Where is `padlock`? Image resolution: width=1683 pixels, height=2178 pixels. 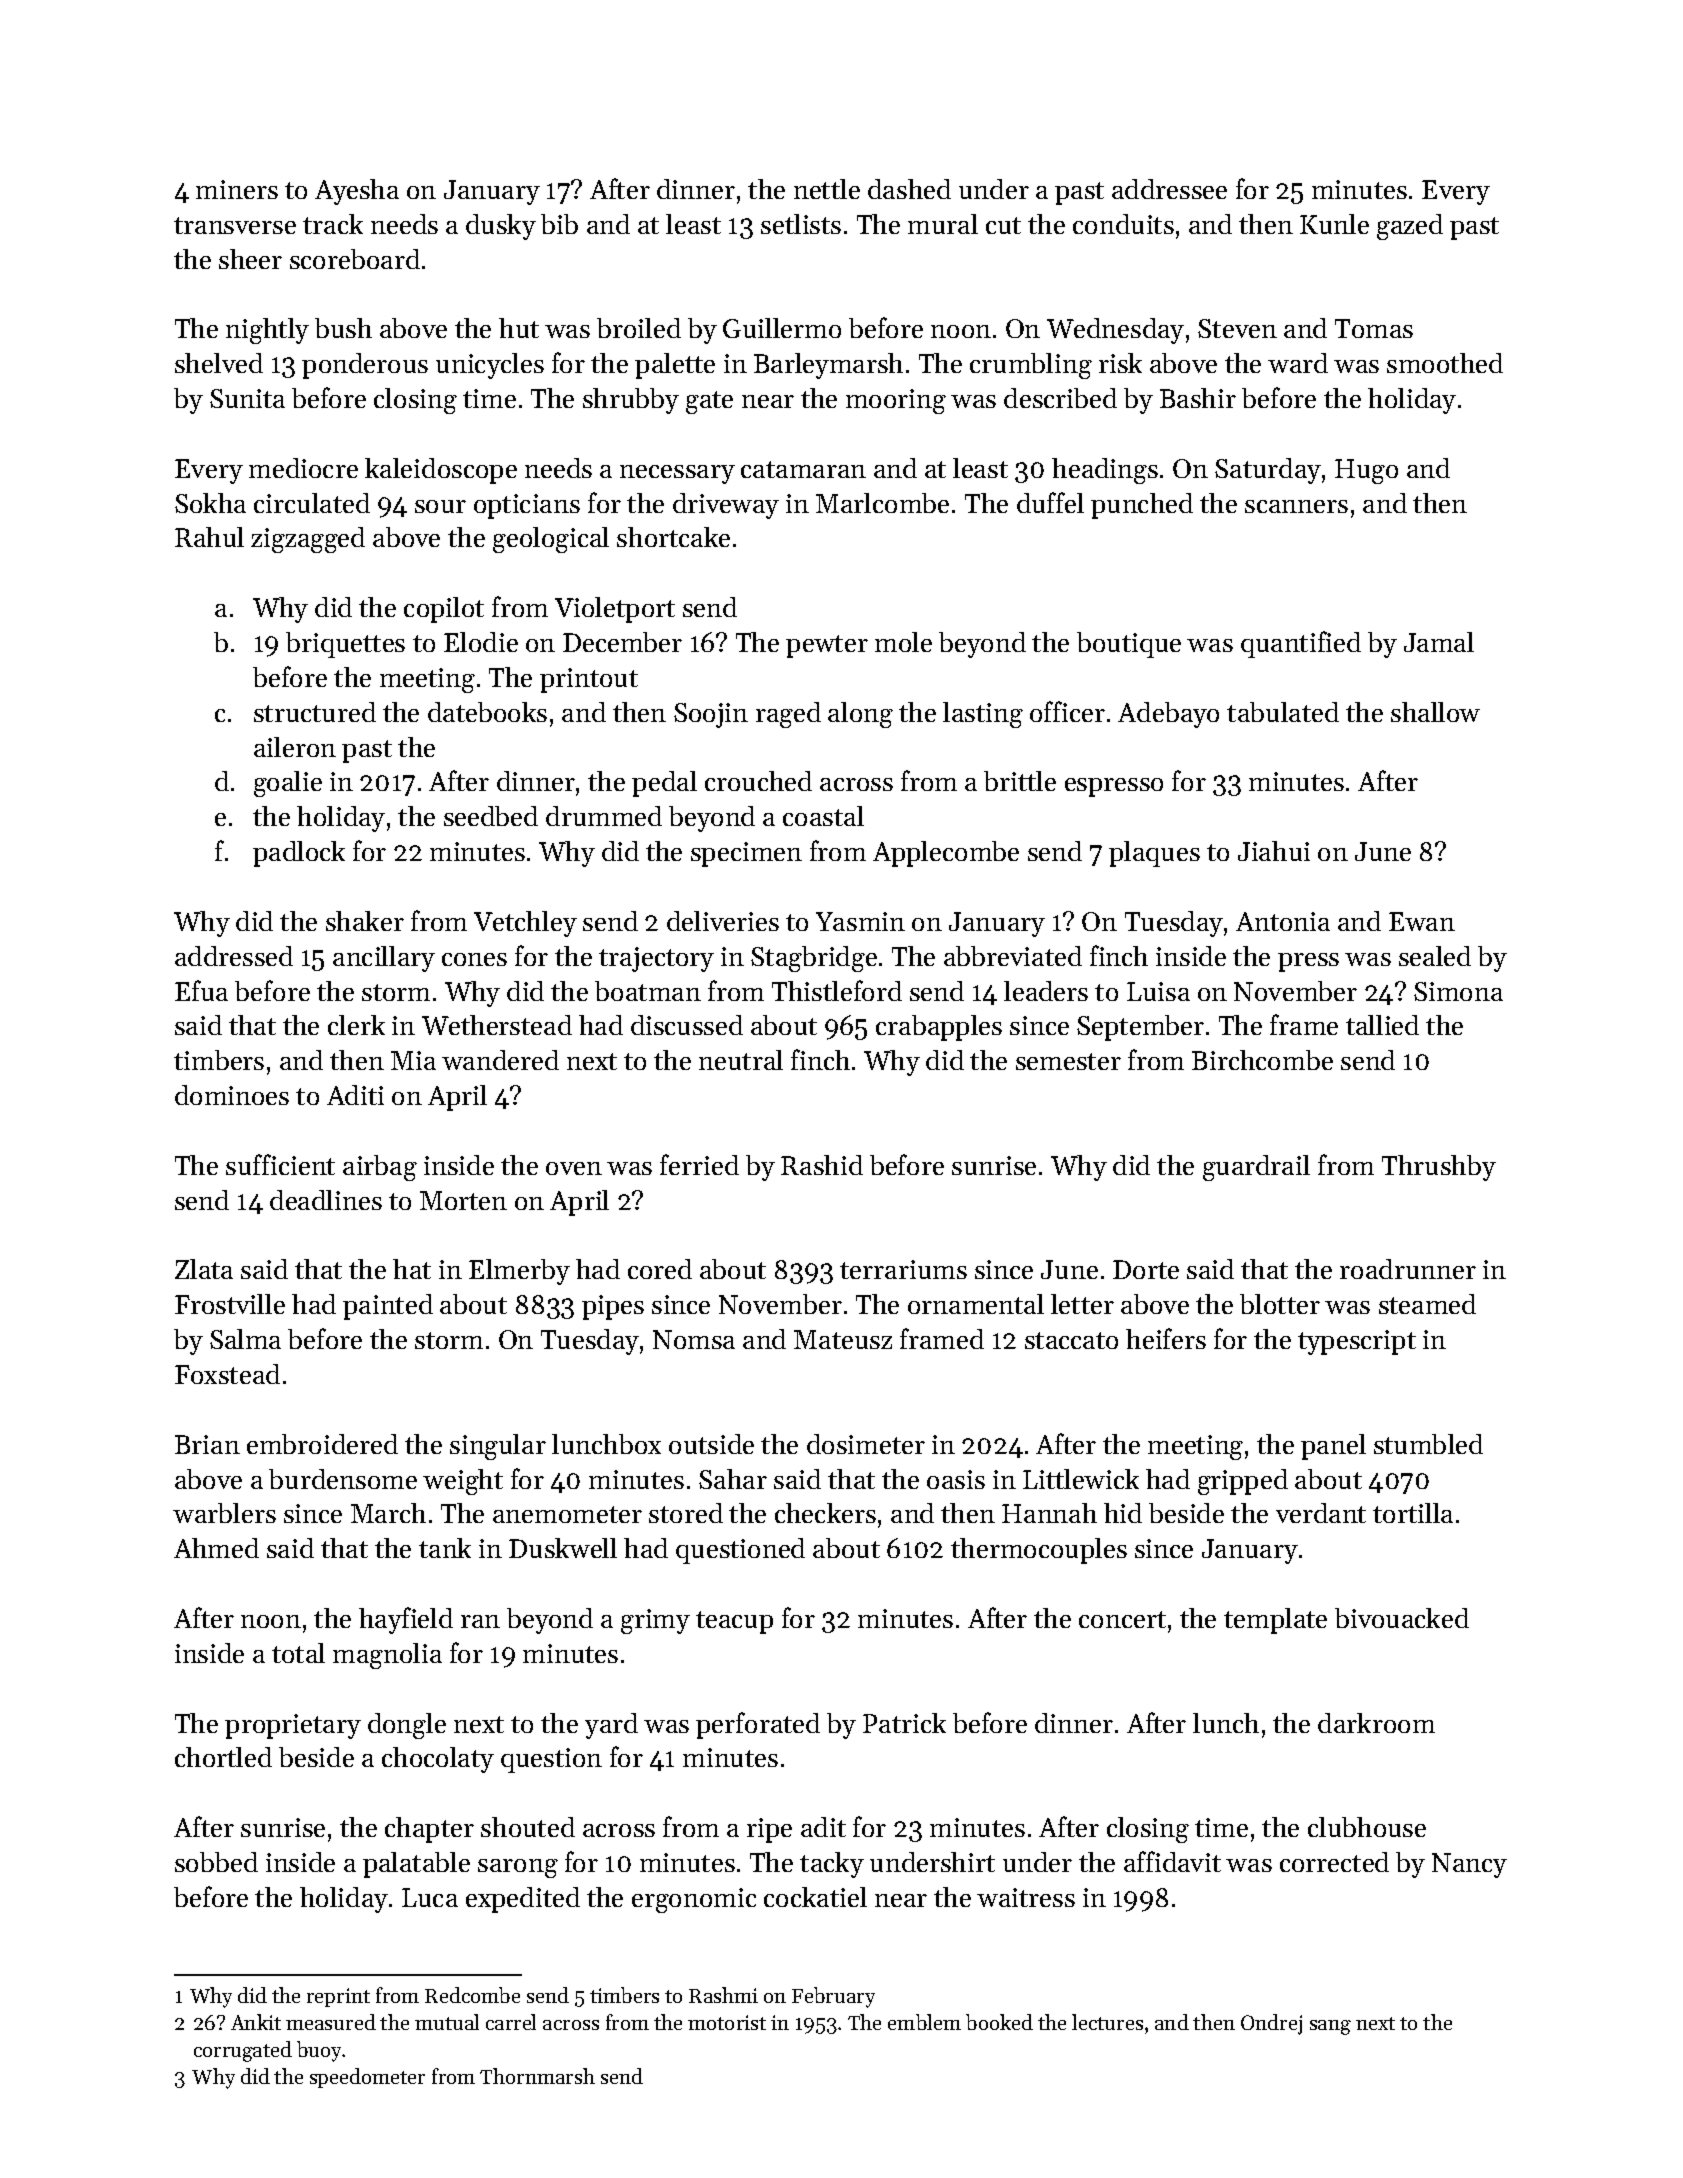 padlock is located at coordinates (299, 854).
